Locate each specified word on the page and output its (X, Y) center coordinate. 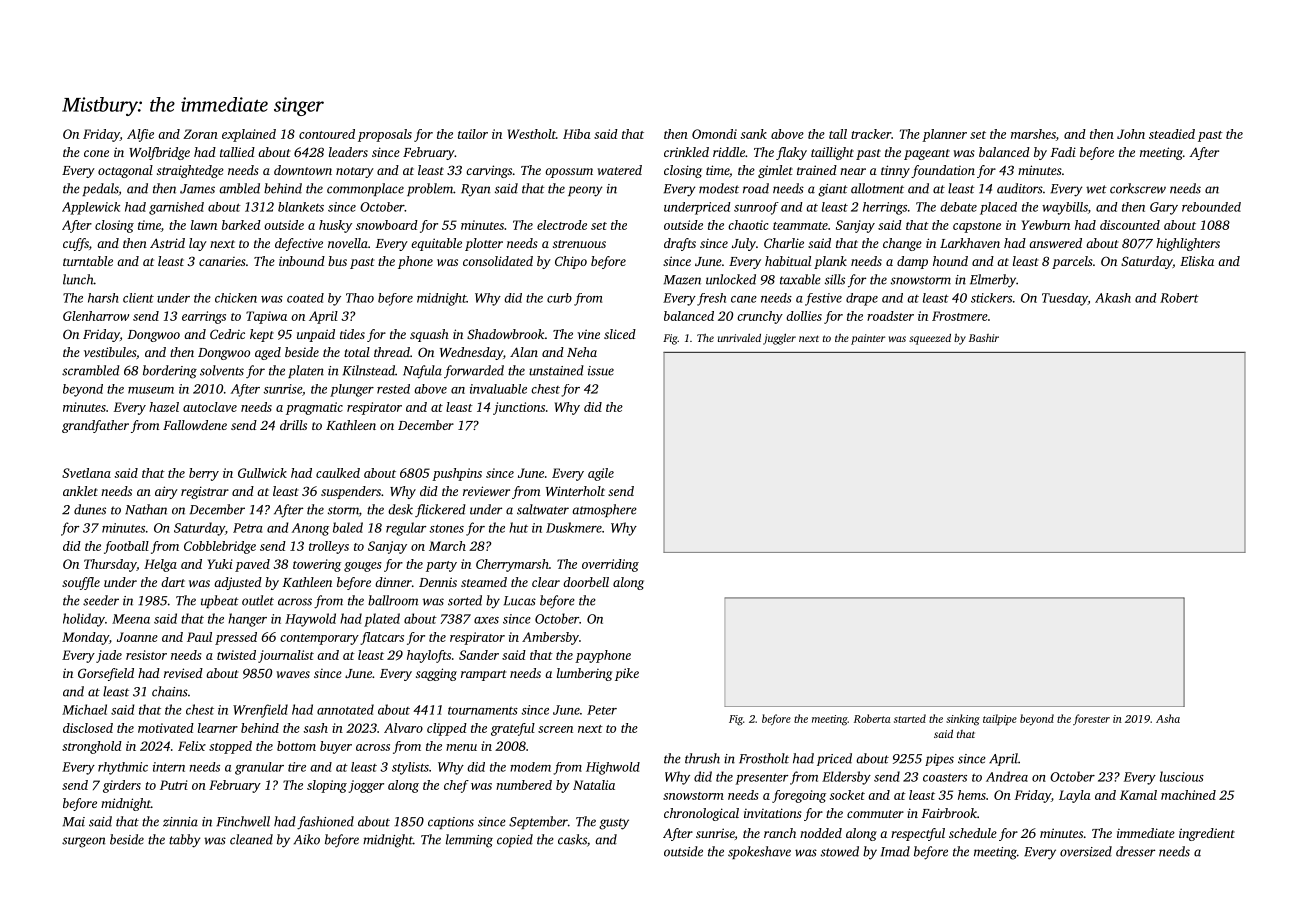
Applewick (91, 208)
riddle (729, 152)
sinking (963, 720)
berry (204, 474)
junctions (519, 408)
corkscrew (1138, 188)
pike (627, 674)
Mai (74, 822)
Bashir (984, 338)
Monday (85, 638)
